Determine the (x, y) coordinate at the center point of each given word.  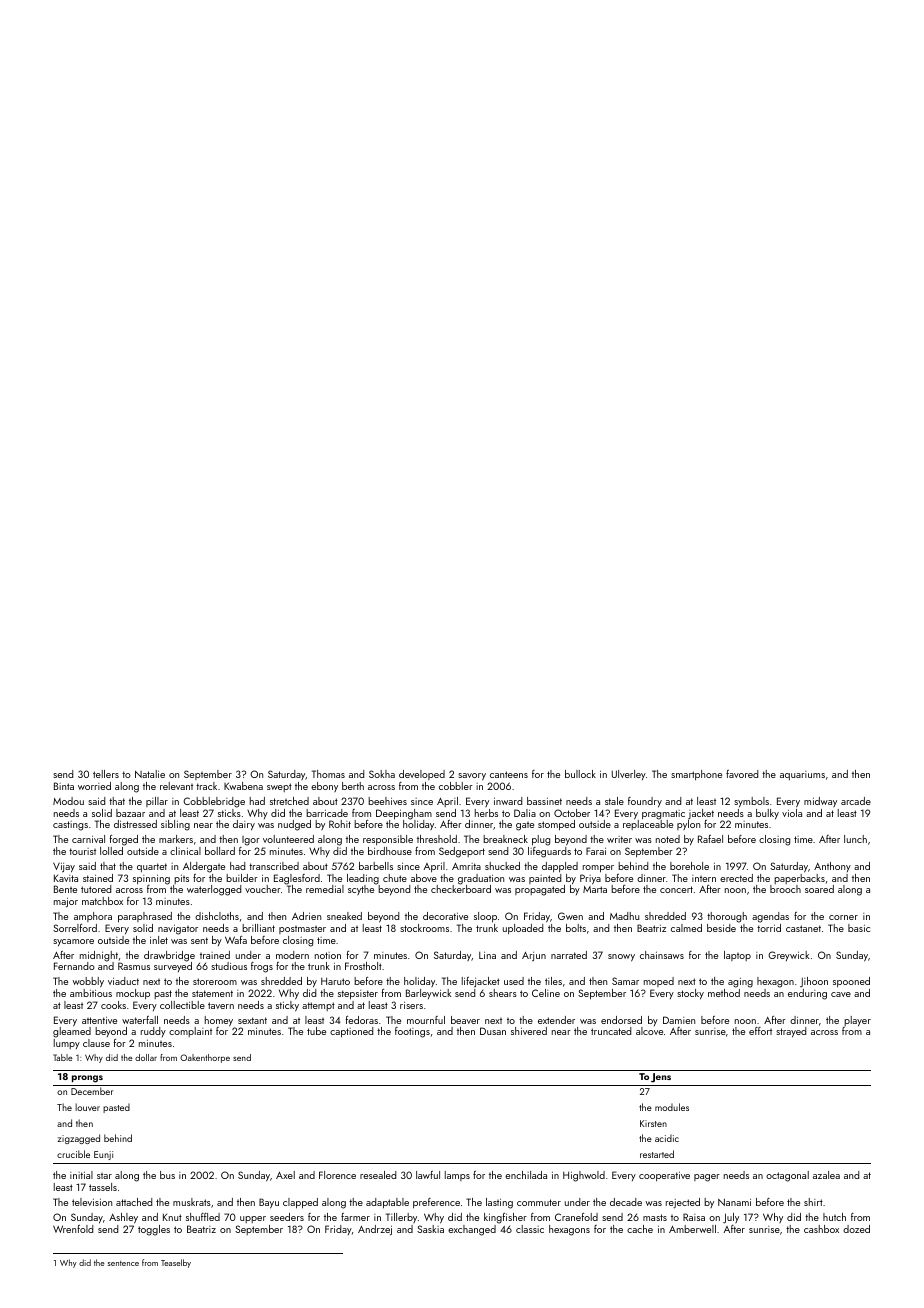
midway (820, 802)
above (424, 878)
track (206, 786)
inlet (159, 940)
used (514, 981)
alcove (649, 1031)
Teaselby (176, 1263)
